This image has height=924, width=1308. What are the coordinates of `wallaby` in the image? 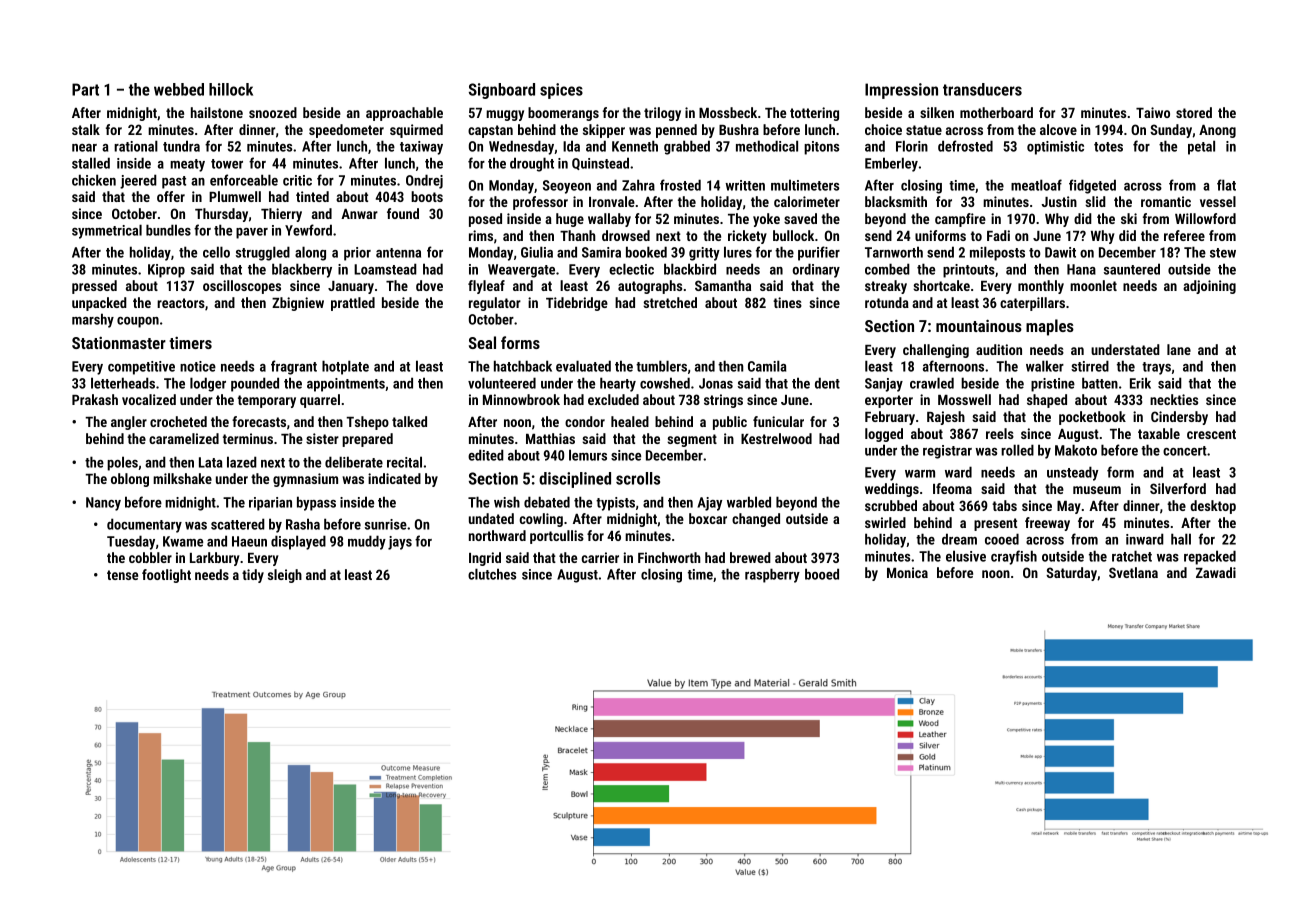 It's located at (609, 220).
